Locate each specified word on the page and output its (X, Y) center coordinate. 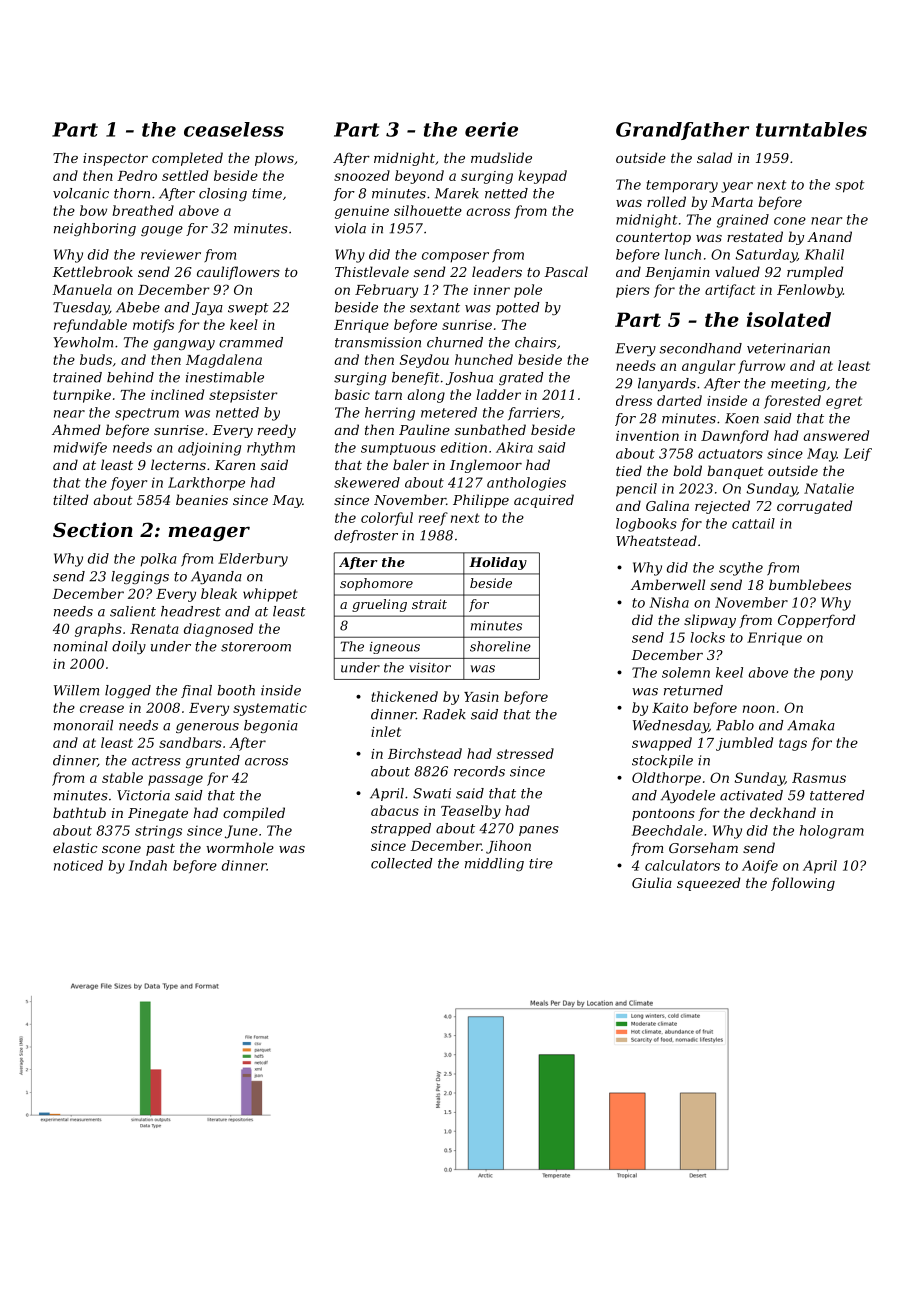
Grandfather (682, 131)
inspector (115, 159)
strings (158, 832)
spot (849, 186)
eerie (491, 129)
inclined (177, 394)
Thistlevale (372, 271)
